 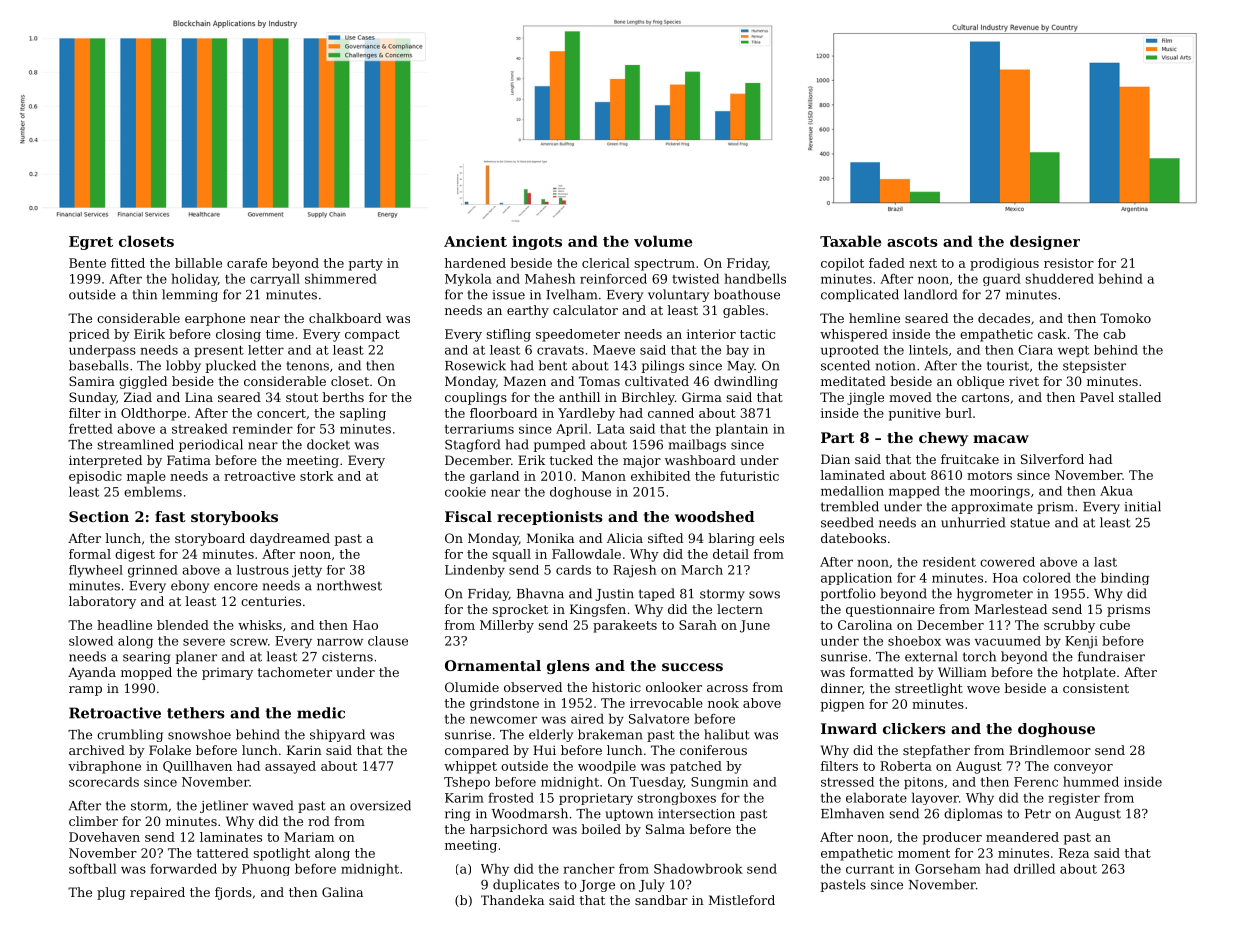 I want to click on grindstone, so click(x=504, y=704).
